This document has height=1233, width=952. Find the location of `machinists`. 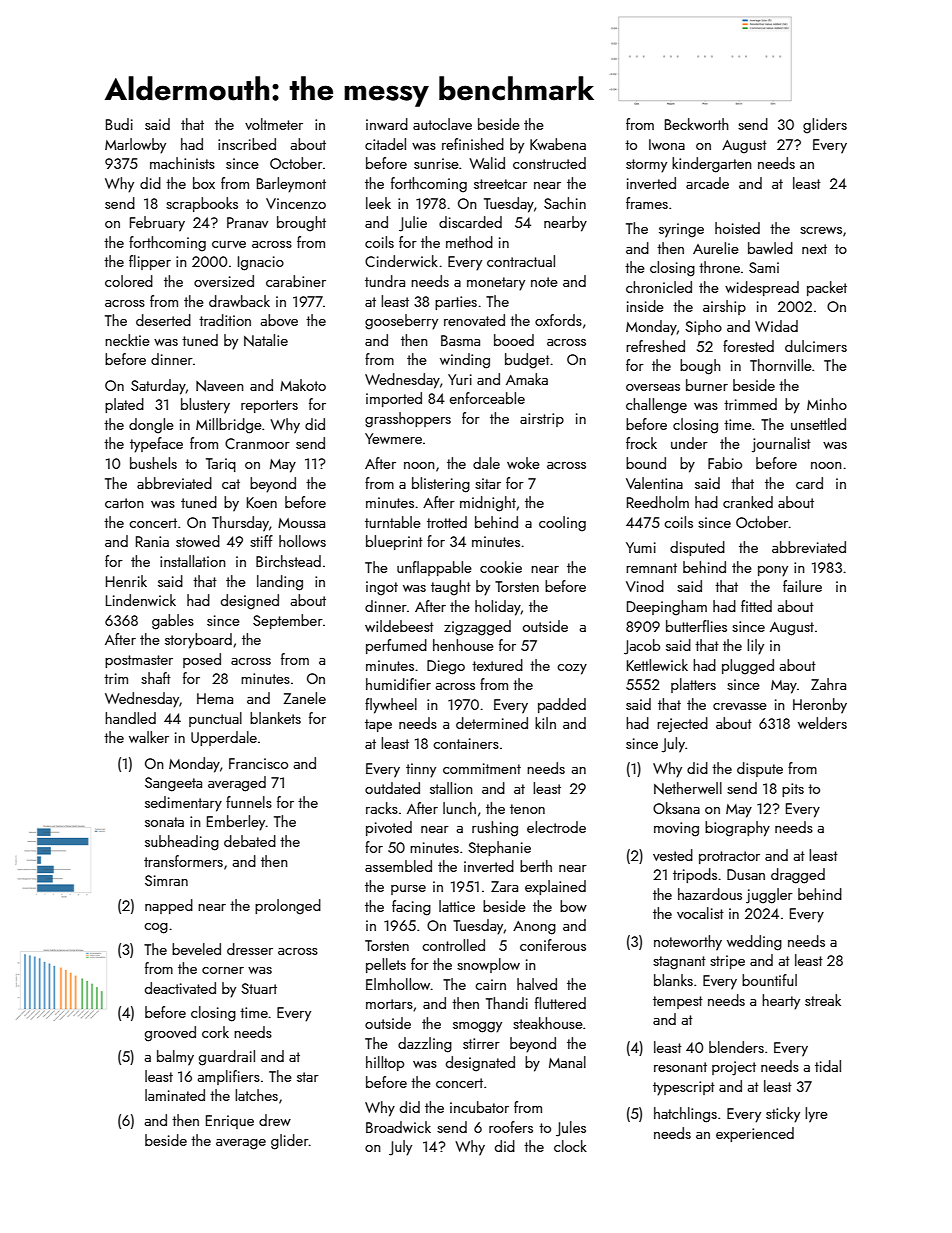

machinists is located at coordinates (182, 163).
